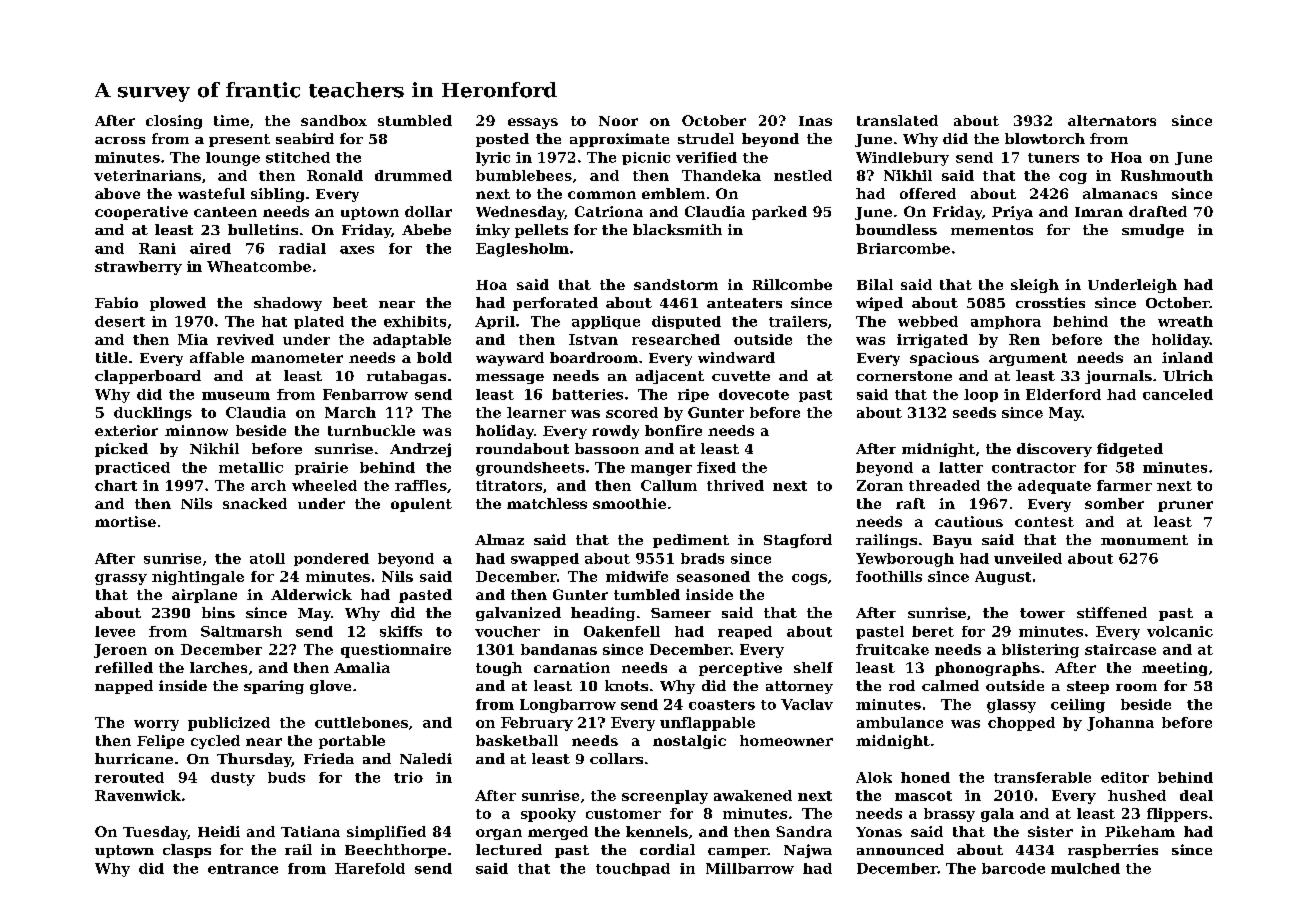 Image resolution: width=1308 pixels, height=924 pixels. What do you see at coordinates (536, 412) in the page?
I see `learner` at bounding box center [536, 412].
